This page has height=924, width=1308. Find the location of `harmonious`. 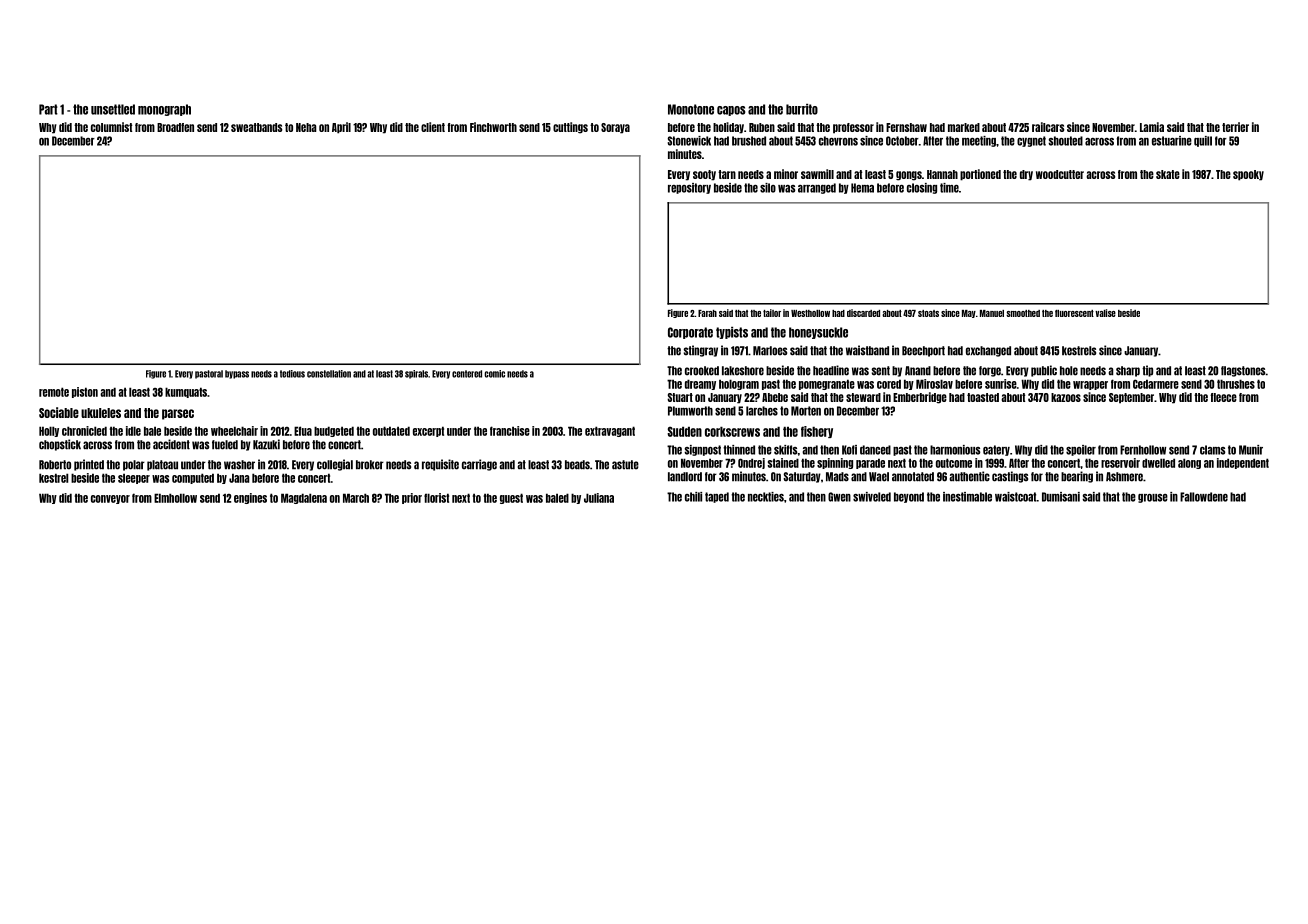

harmonious is located at coordinates (955, 450).
